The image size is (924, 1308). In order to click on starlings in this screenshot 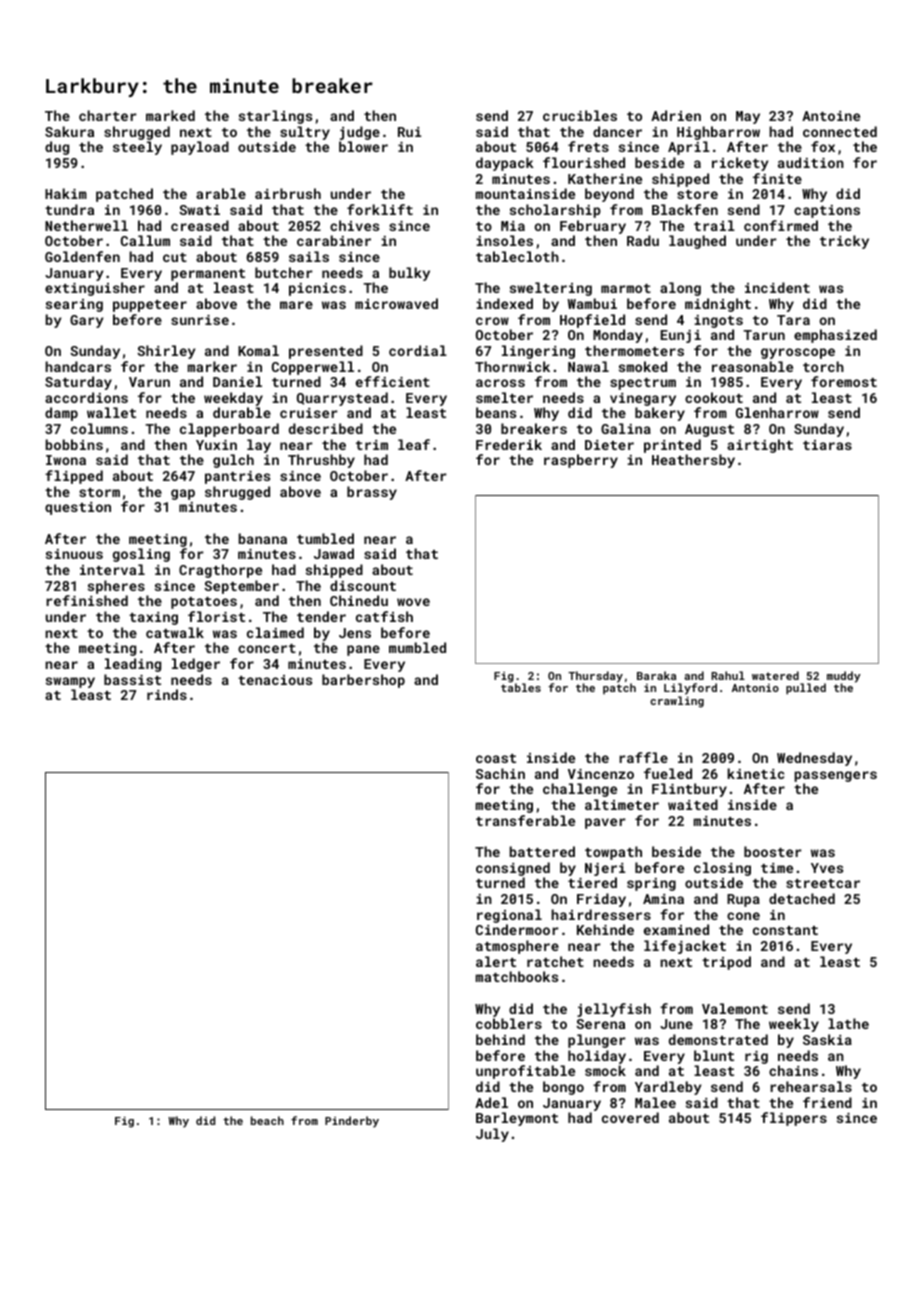, I will do `click(275, 117)`.
